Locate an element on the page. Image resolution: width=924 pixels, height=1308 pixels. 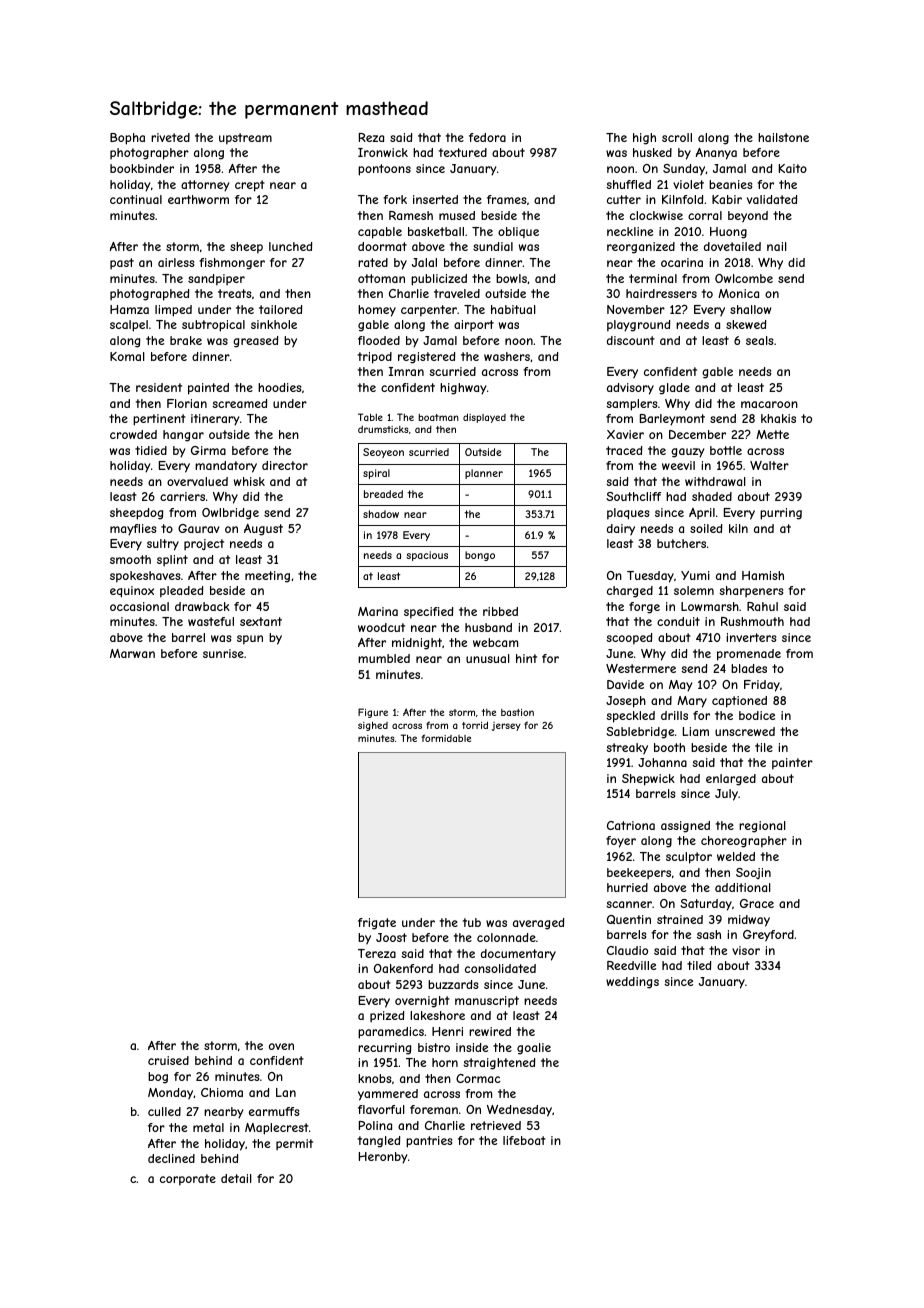
earthworm is located at coordinates (198, 199).
